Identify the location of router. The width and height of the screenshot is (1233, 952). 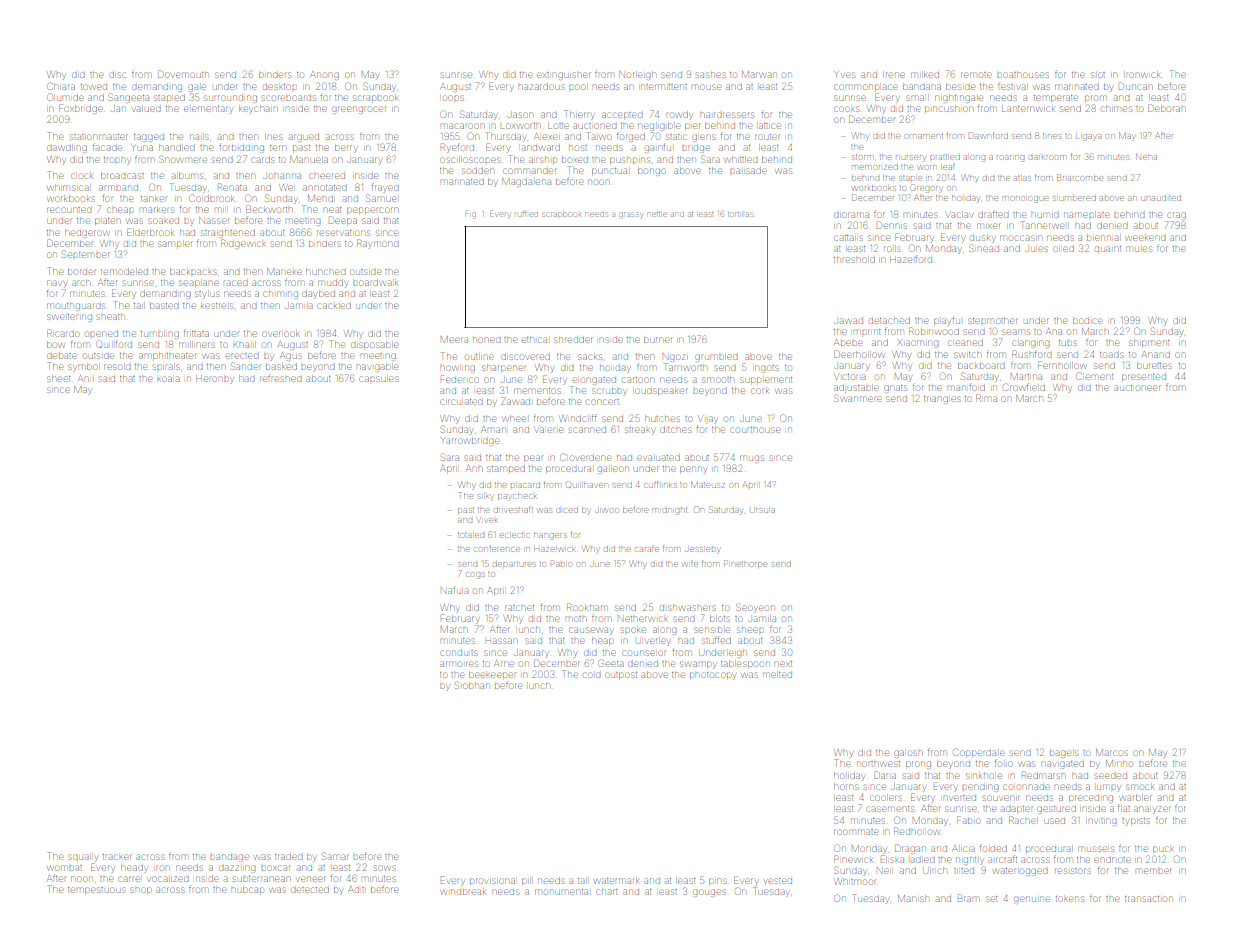
(767, 137).
